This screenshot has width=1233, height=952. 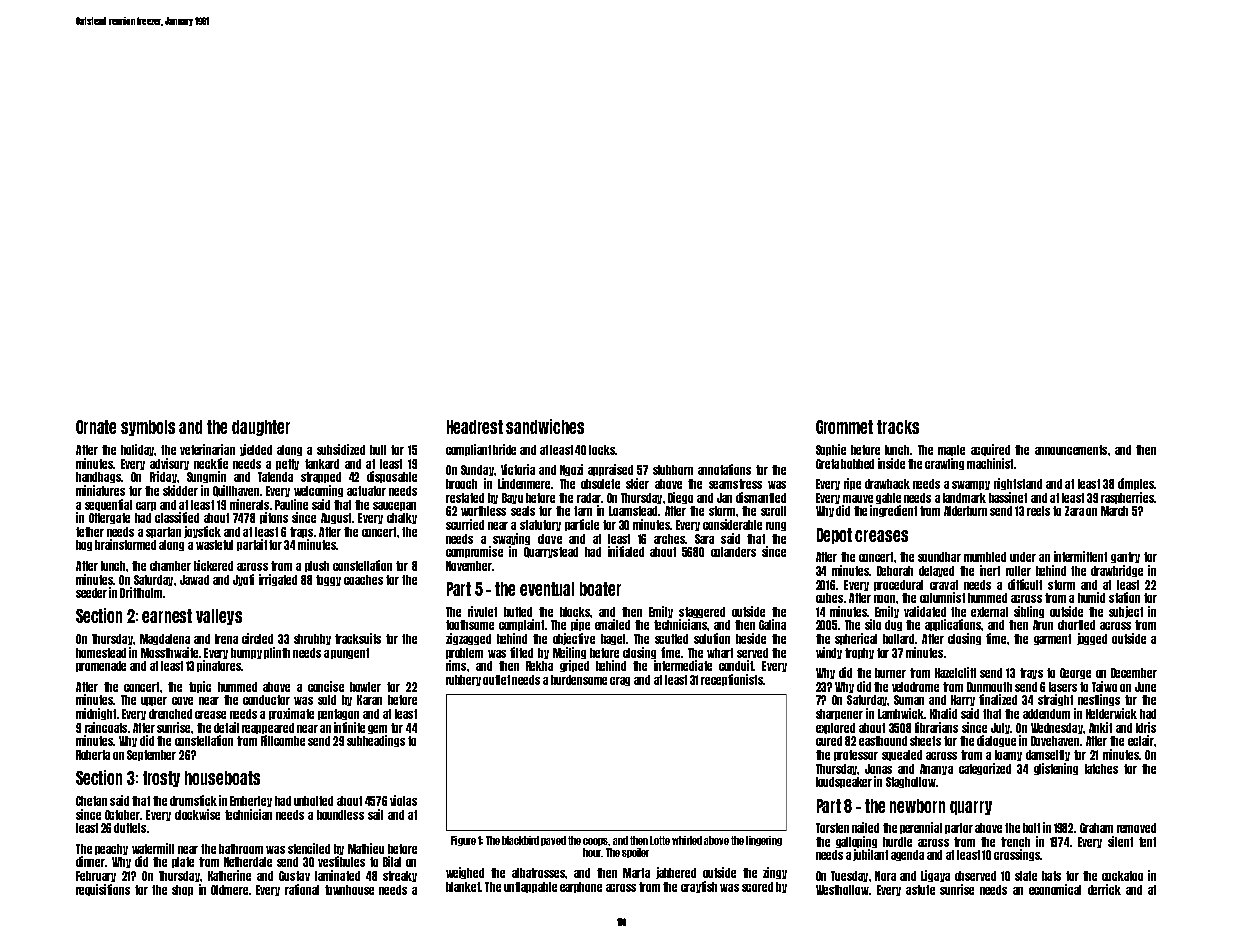 I want to click on Grommet, so click(x=844, y=427).
